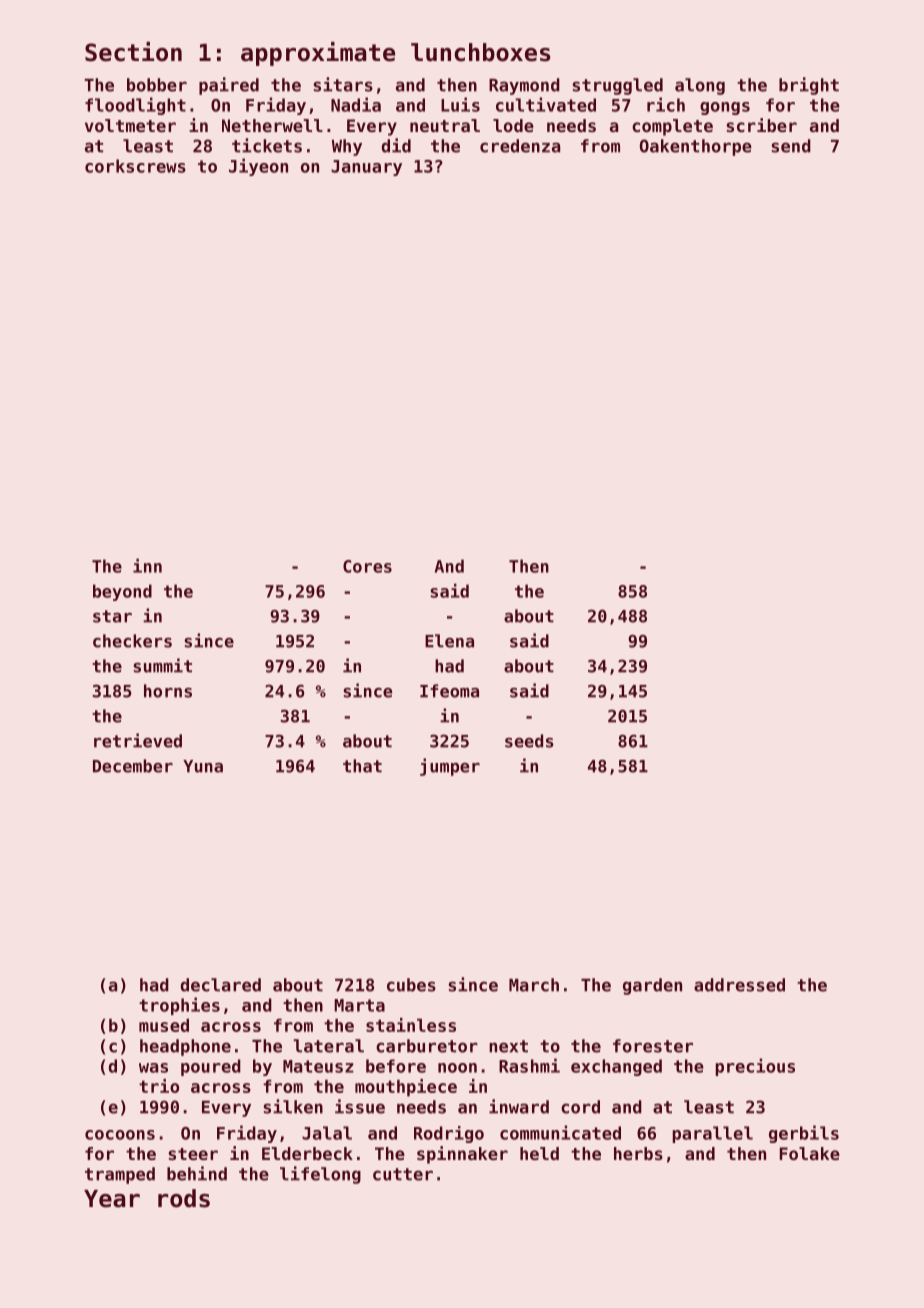  Describe the element at coordinates (481, 52) in the image. I see `lunchboxes` at that location.
